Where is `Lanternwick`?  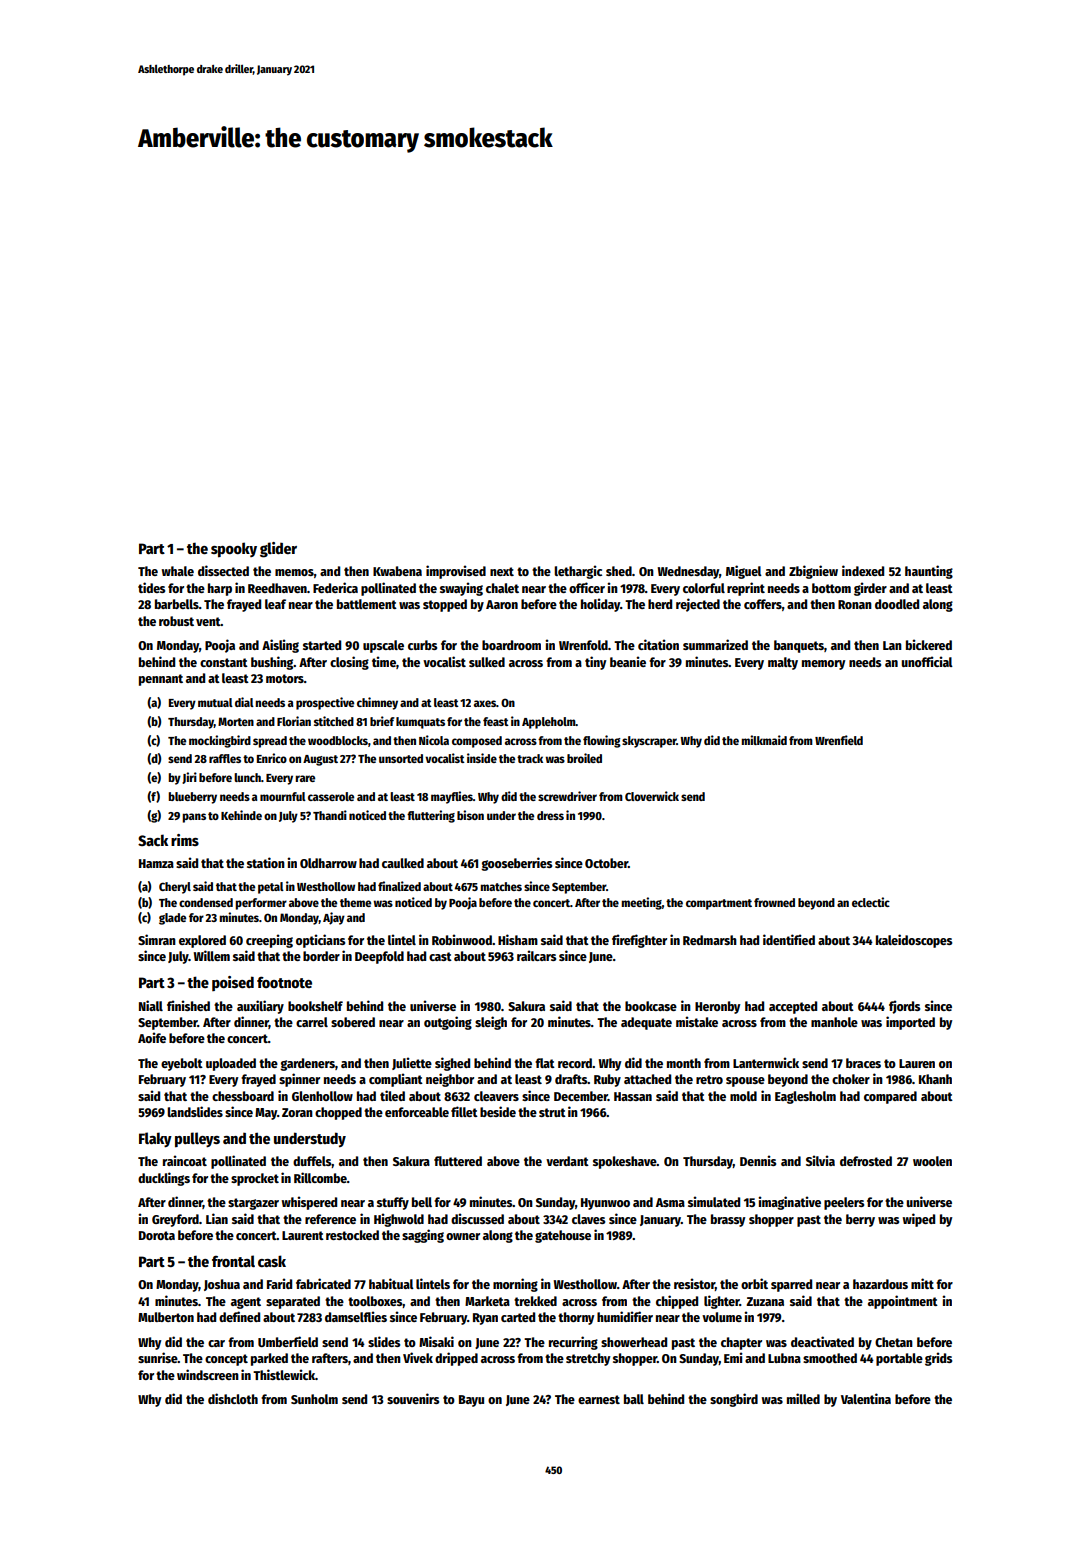 Lanternwick is located at coordinates (766, 1062).
